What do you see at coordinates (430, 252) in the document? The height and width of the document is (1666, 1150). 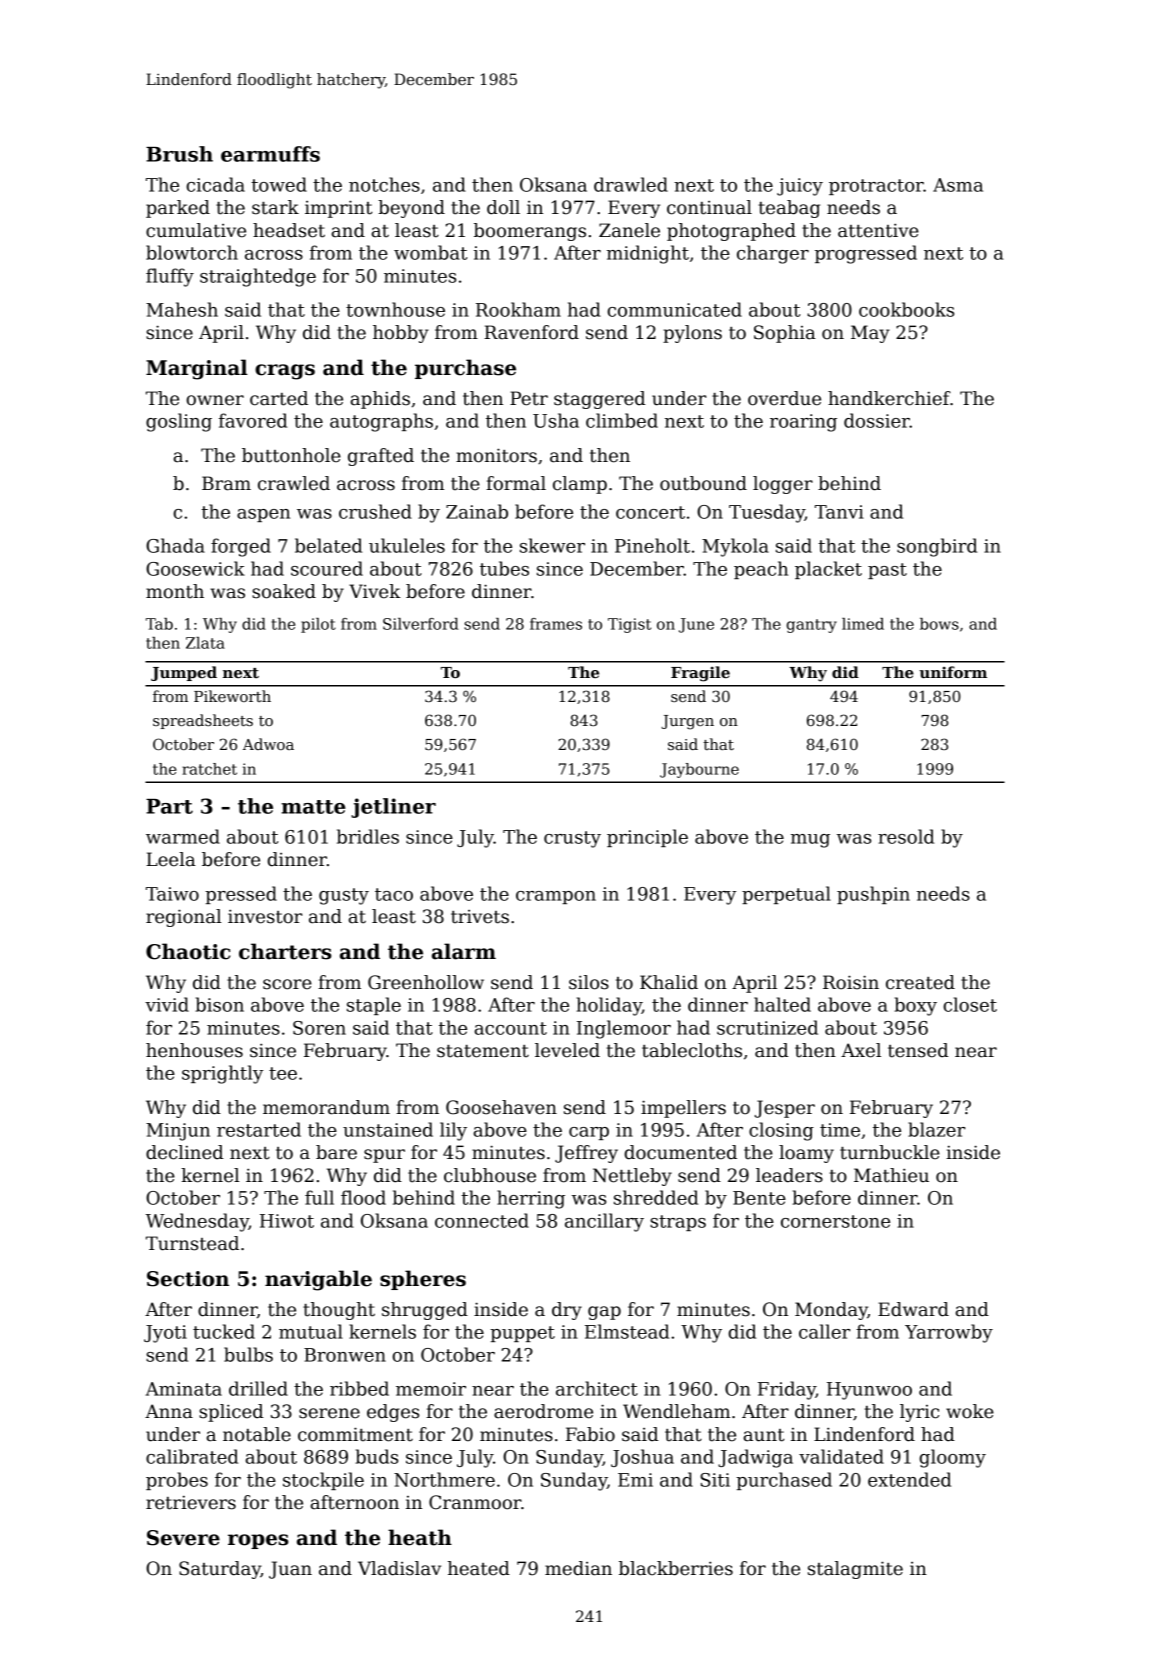 I see `wombat` at bounding box center [430, 252].
